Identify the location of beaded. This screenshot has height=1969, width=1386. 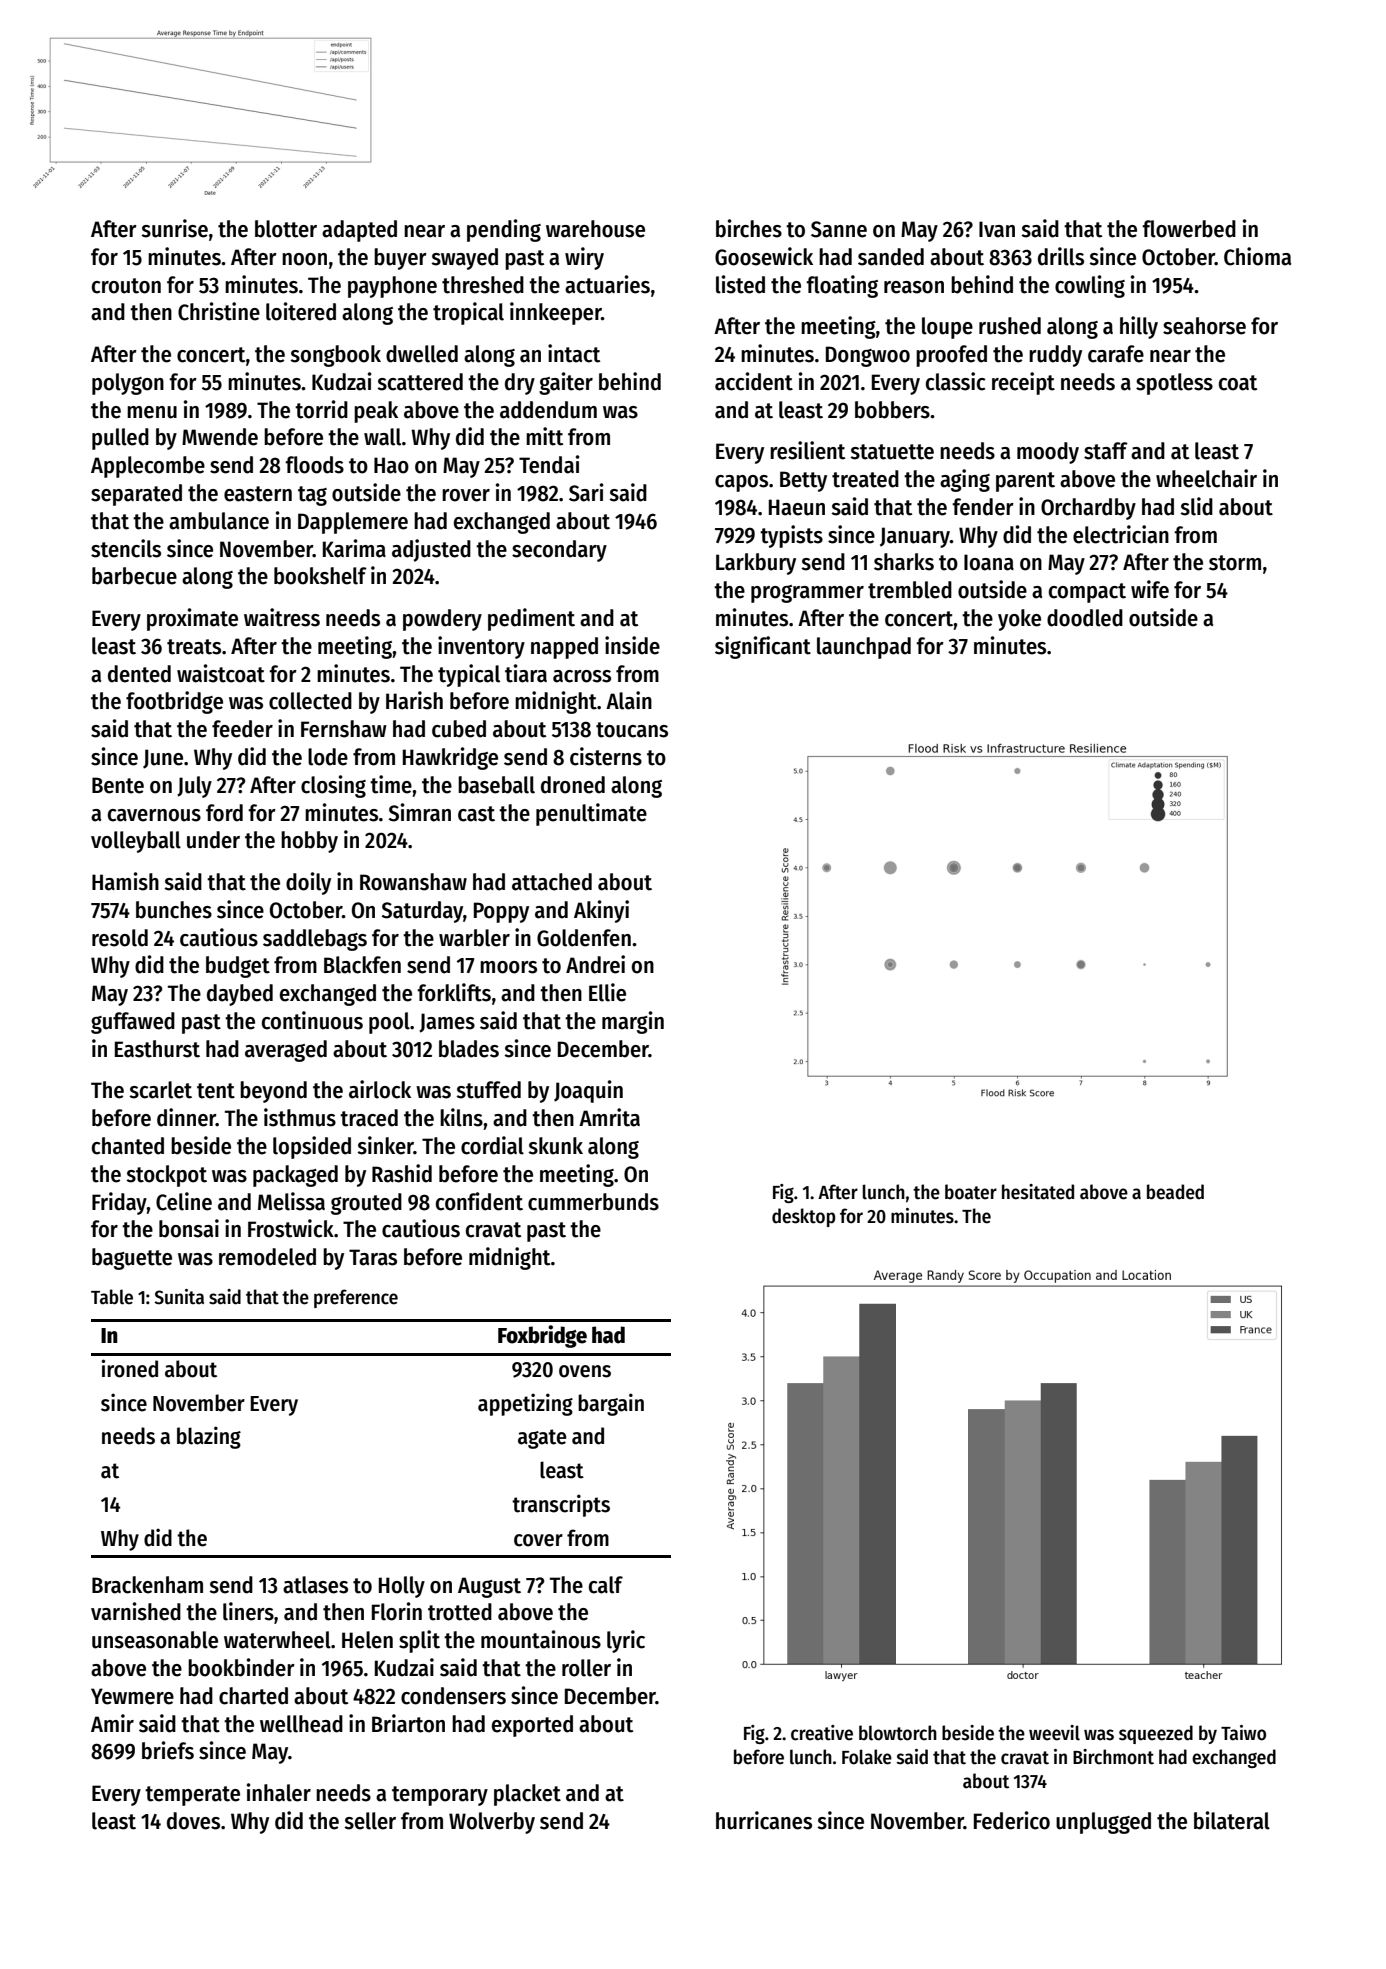
(1175, 1192).
